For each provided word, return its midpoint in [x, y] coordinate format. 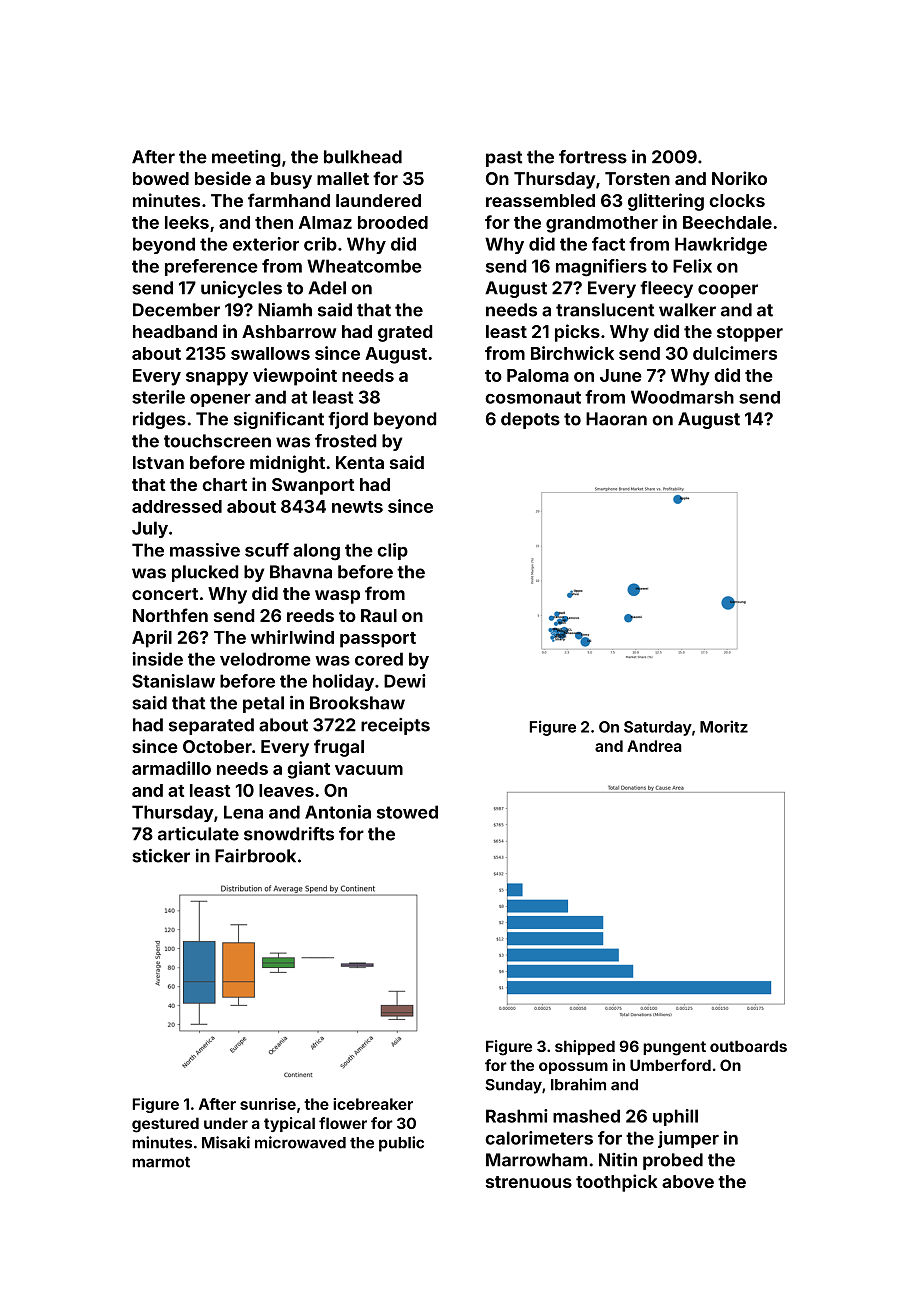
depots [530, 420]
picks [577, 333]
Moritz [724, 726]
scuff [267, 550]
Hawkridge [721, 246]
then [274, 222]
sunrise [268, 1104]
